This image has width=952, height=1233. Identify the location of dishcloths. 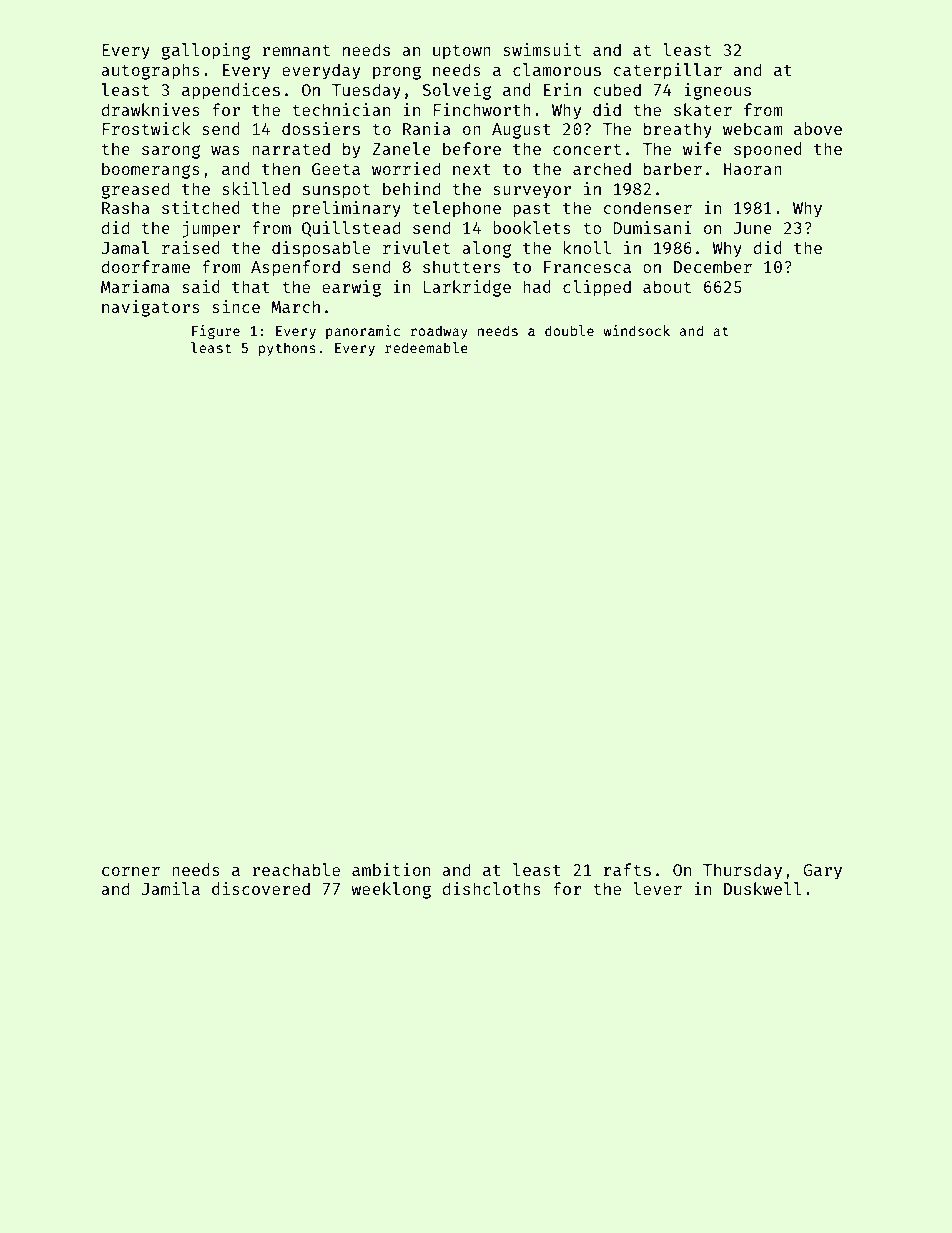
(491, 888).
